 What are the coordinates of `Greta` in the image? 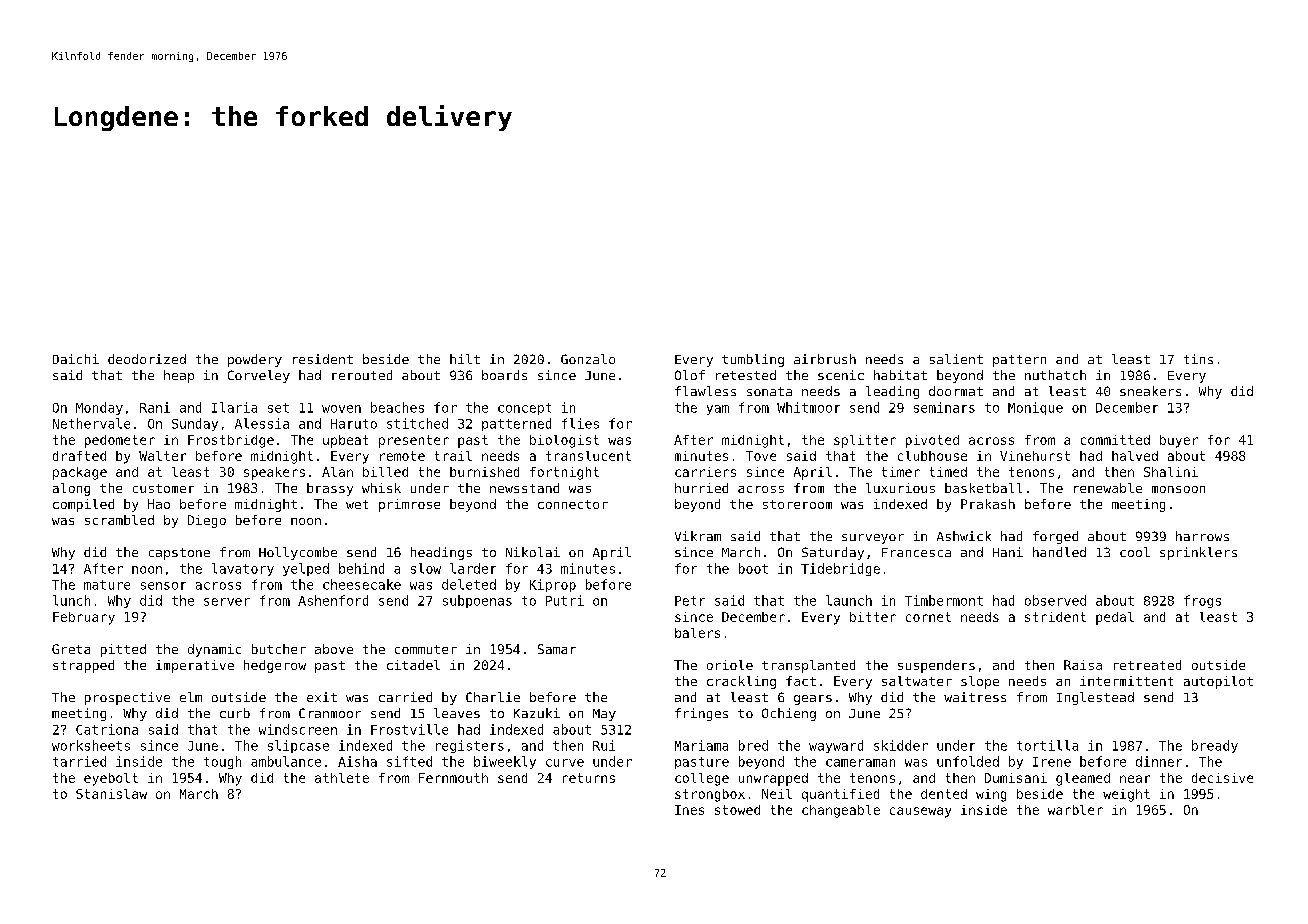 It's located at (71, 649).
